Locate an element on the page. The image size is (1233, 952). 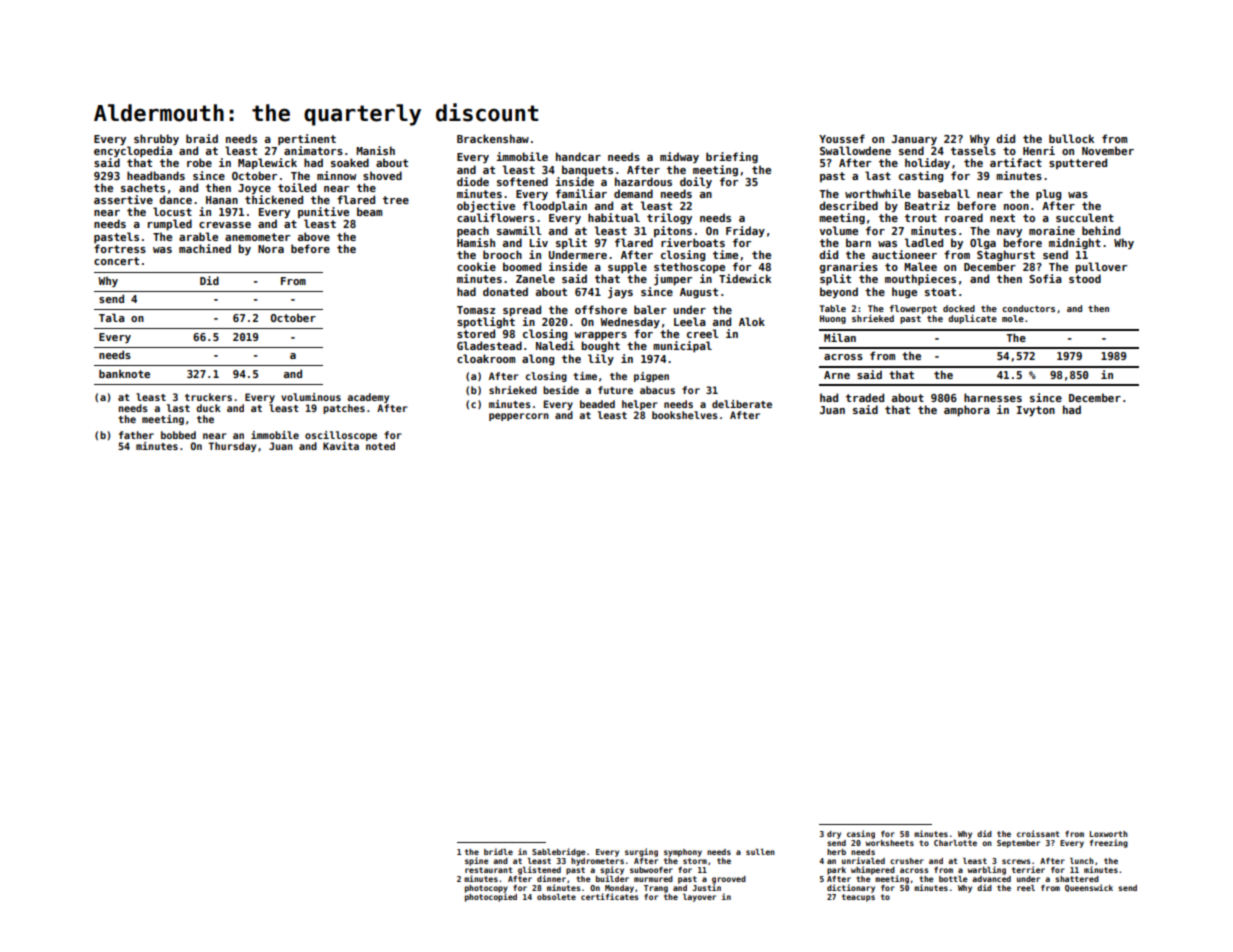
pertinent is located at coordinates (307, 139).
